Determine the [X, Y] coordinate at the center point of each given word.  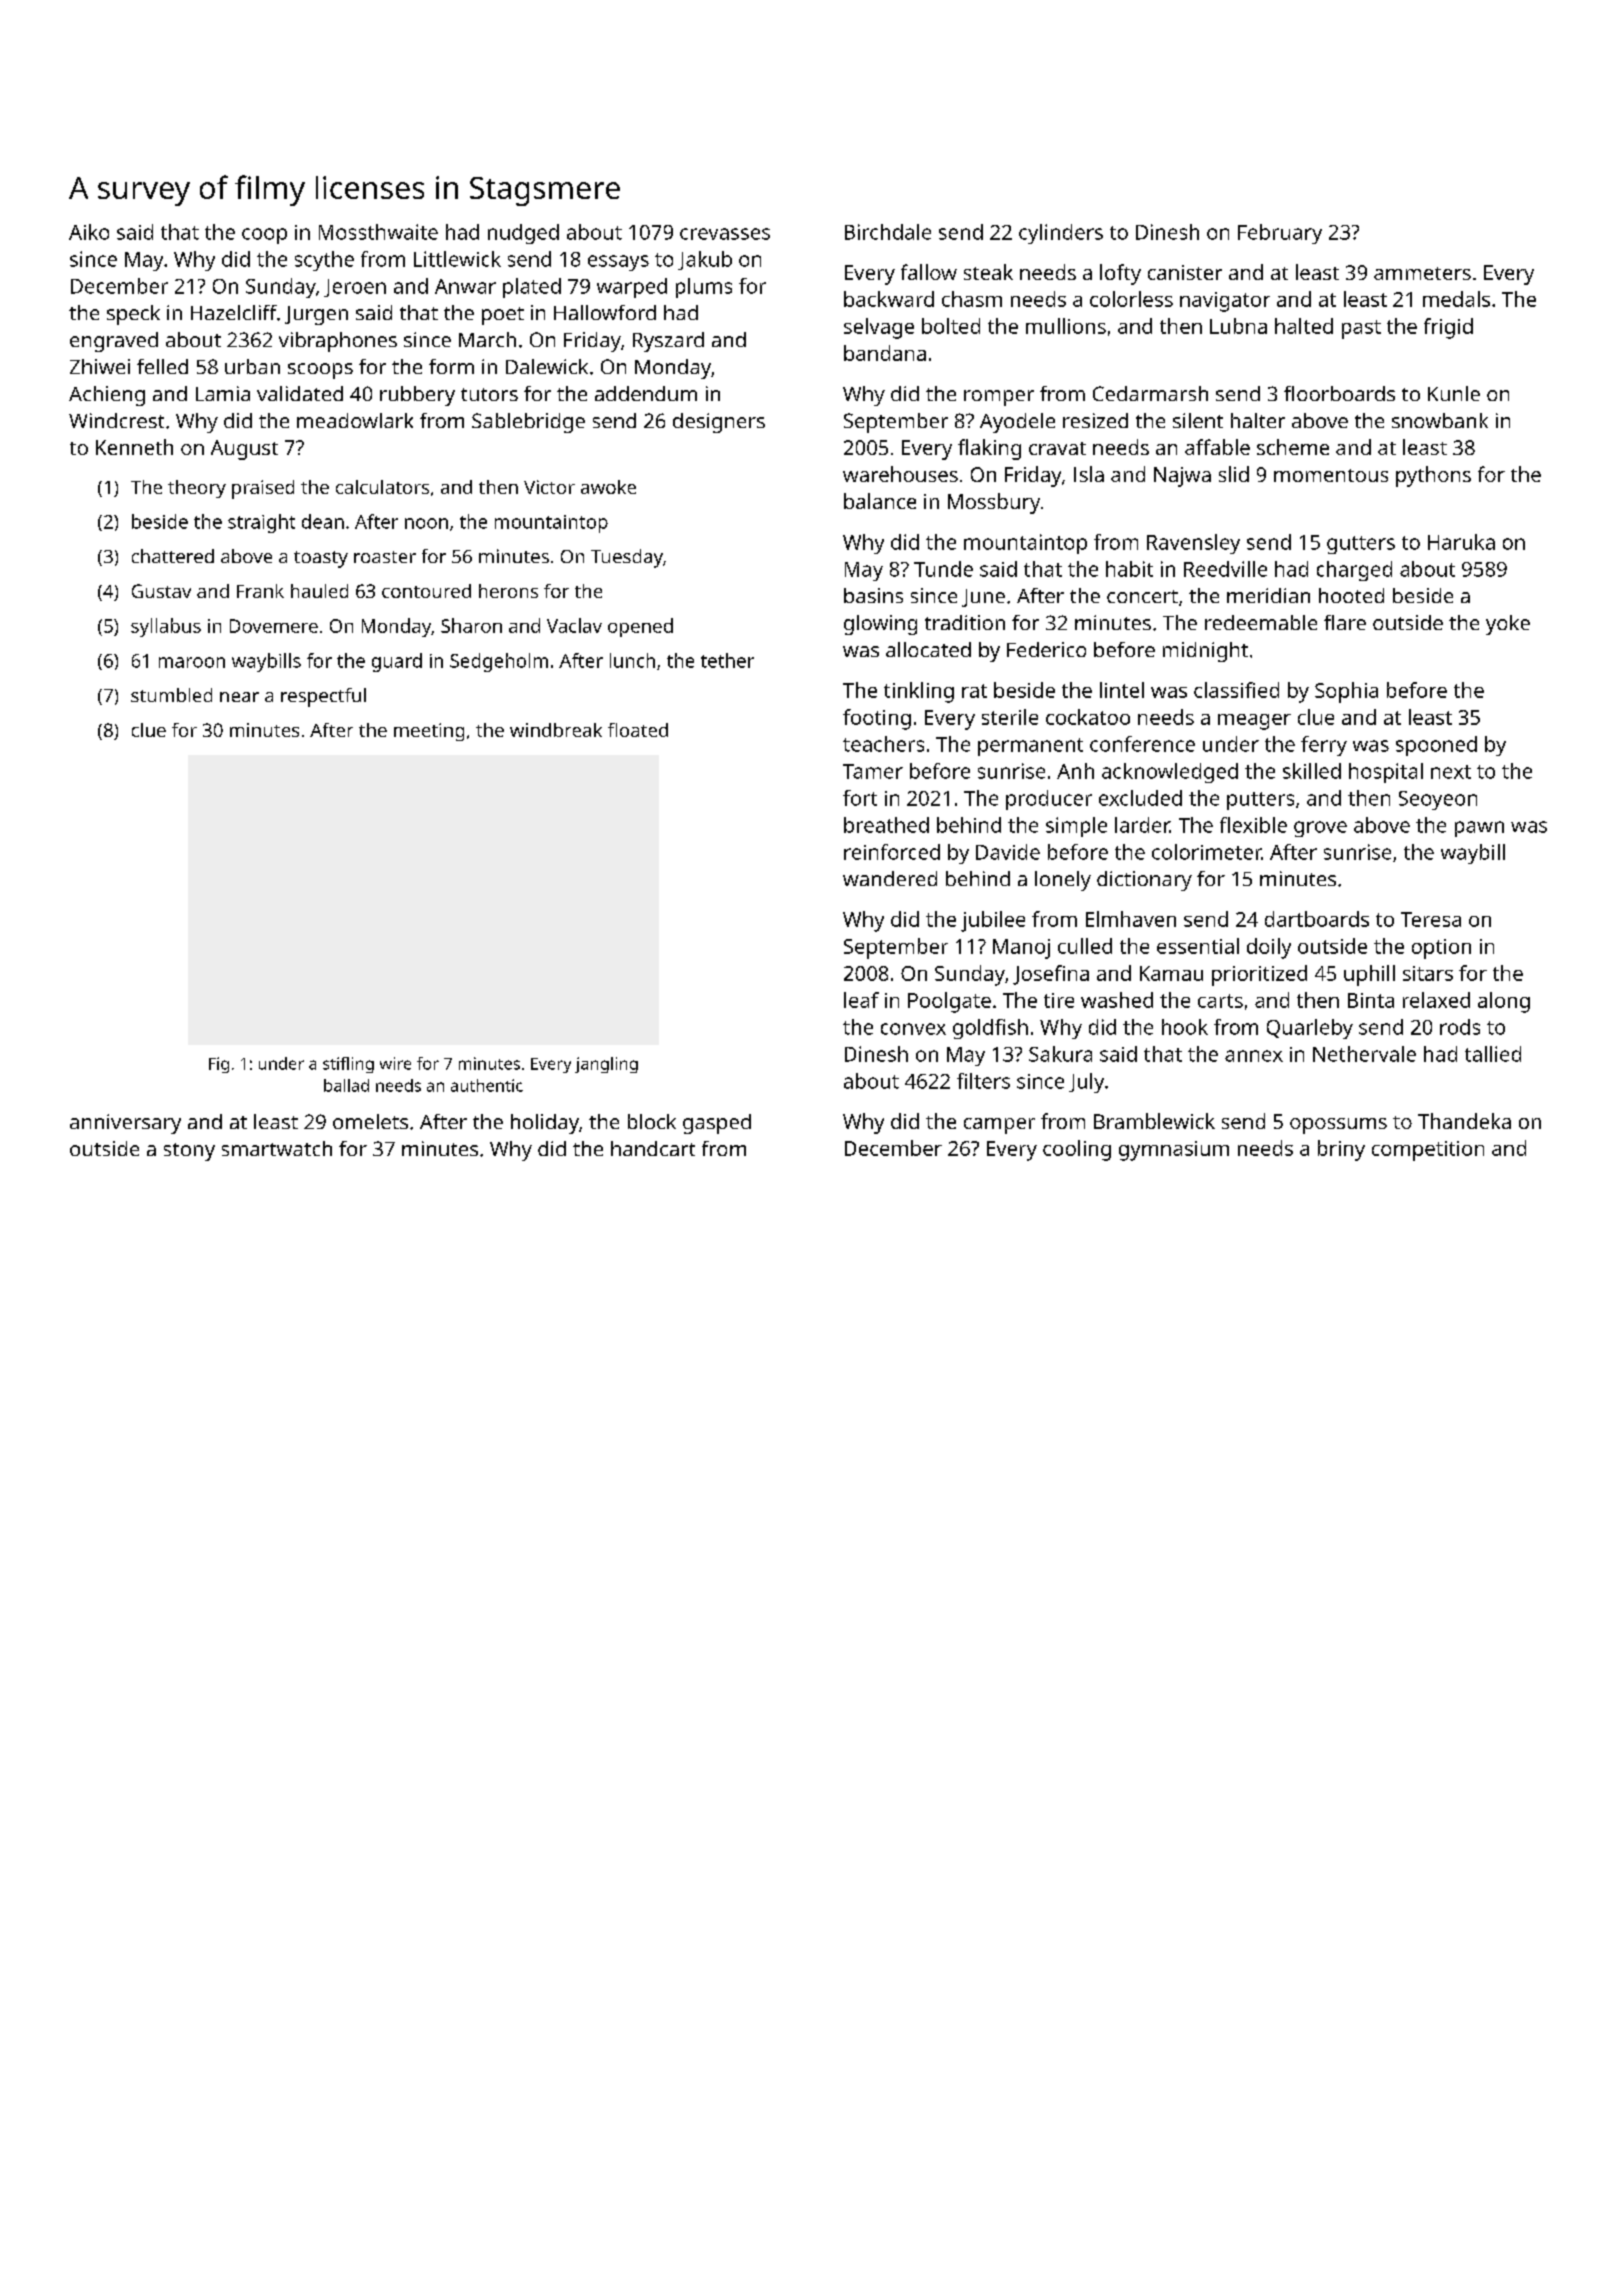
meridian [1268, 595]
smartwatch [277, 1148]
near [239, 697]
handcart [653, 1148]
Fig [219, 1065]
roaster [385, 557]
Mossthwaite [378, 232]
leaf [861, 1000]
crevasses [725, 234]
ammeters [1422, 273]
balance [880, 501]
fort [860, 798]
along [1504, 1002]
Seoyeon [1438, 800]
